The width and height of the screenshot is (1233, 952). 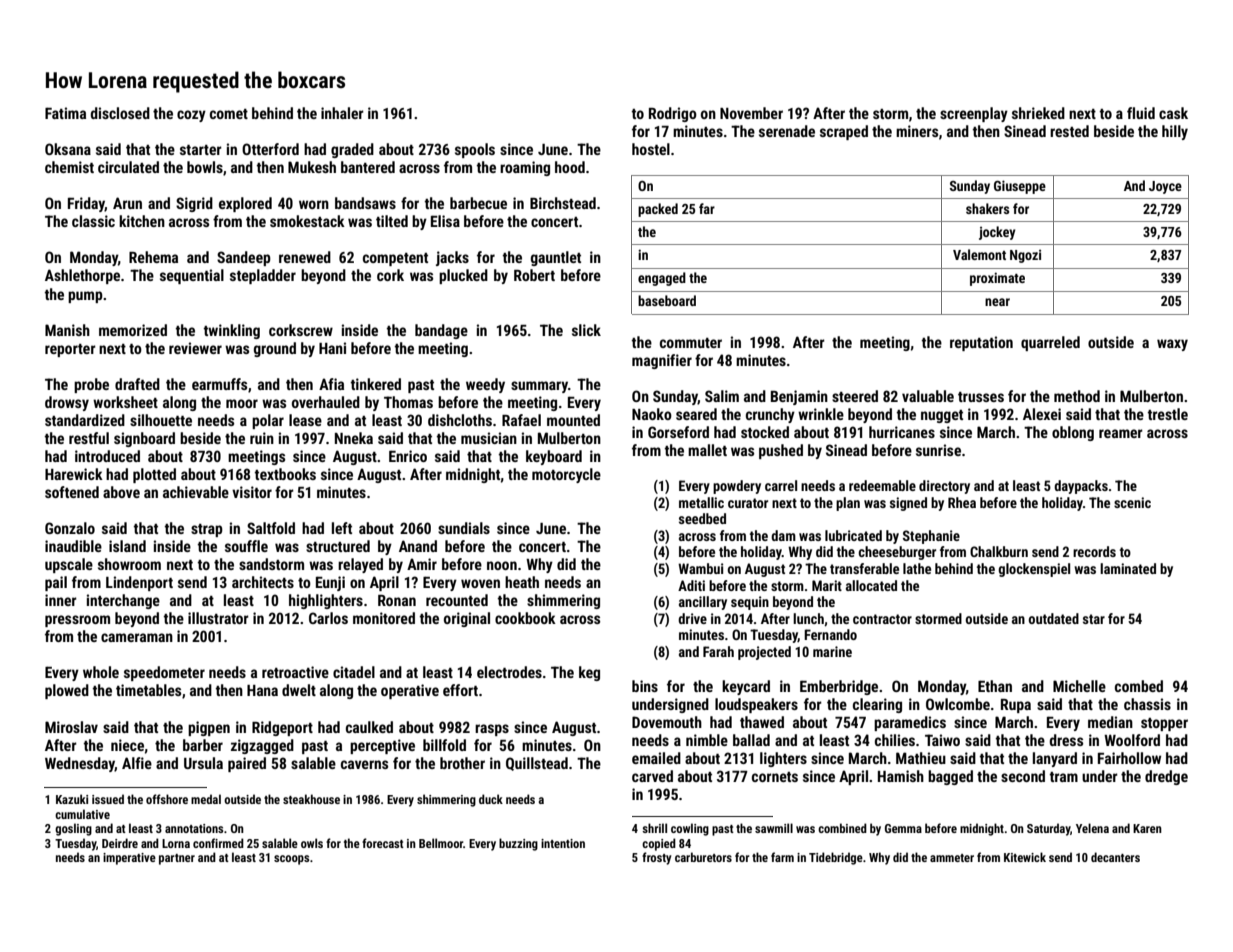 What do you see at coordinates (702, 518) in the screenshot?
I see `seedbed` at bounding box center [702, 518].
